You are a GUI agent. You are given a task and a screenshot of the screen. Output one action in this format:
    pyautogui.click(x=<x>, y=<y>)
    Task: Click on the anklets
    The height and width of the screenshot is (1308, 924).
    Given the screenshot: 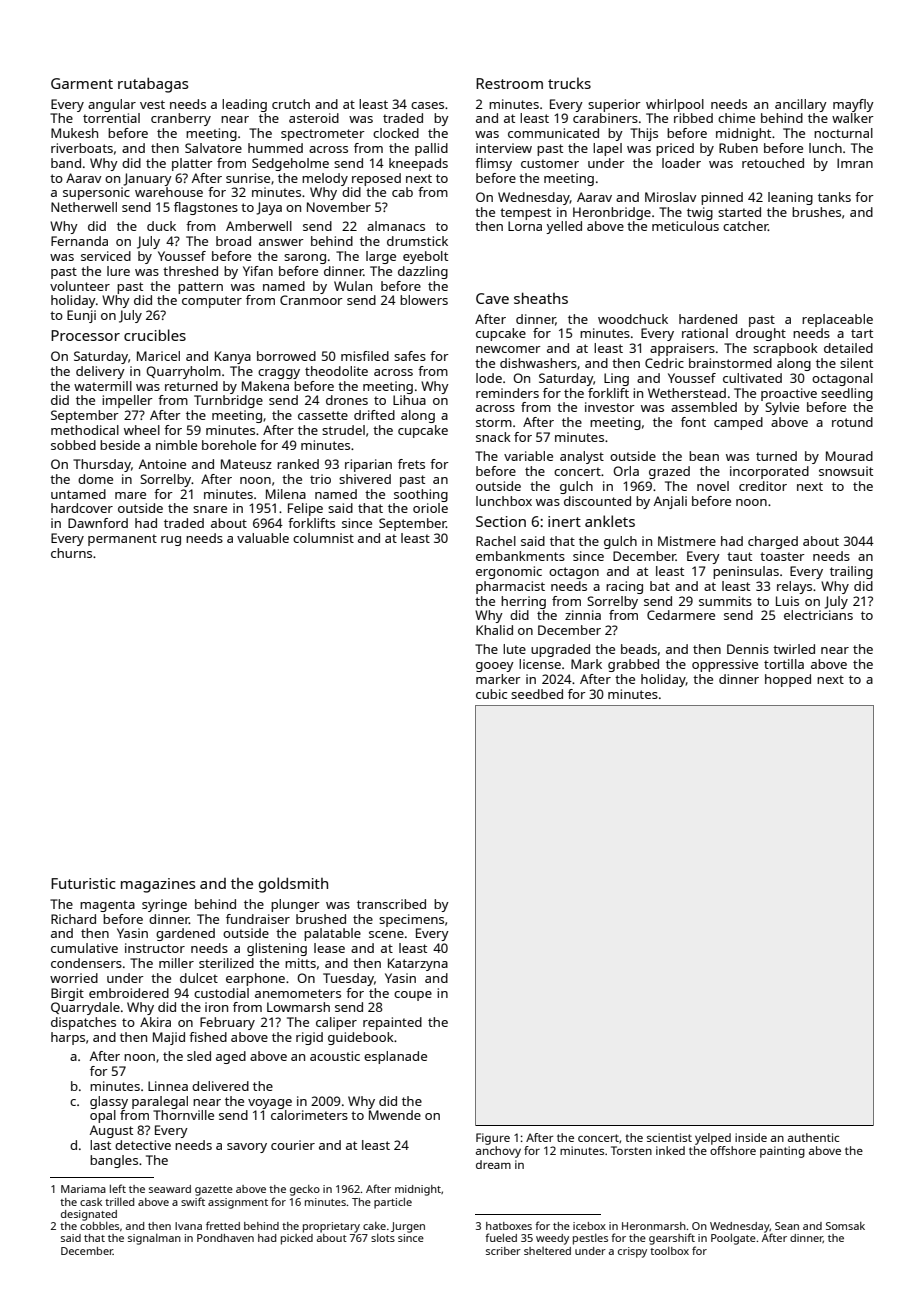 What is the action you would take?
    pyautogui.click(x=610, y=521)
